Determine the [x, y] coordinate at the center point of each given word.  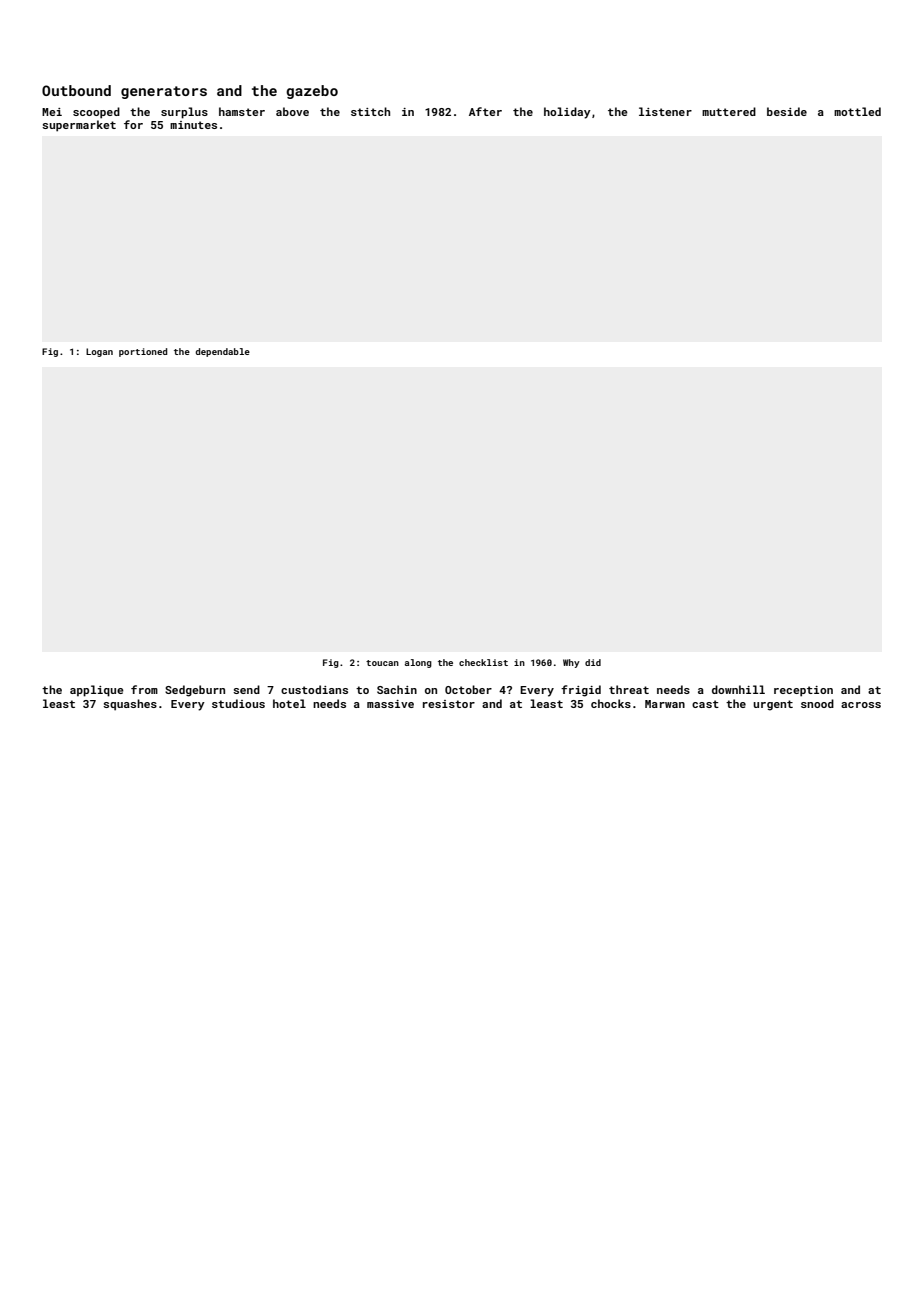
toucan [382, 663]
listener [665, 111]
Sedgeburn [195, 691]
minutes [193, 125]
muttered [729, 111]
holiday [567, 113]
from [144, 689]
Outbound [76, 90]
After [485, 111]
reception [803, 691]
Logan [99, 352]
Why [571, 663]
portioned [143, 352]
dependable [222, 352]
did [593, 662]
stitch [370, 111]
